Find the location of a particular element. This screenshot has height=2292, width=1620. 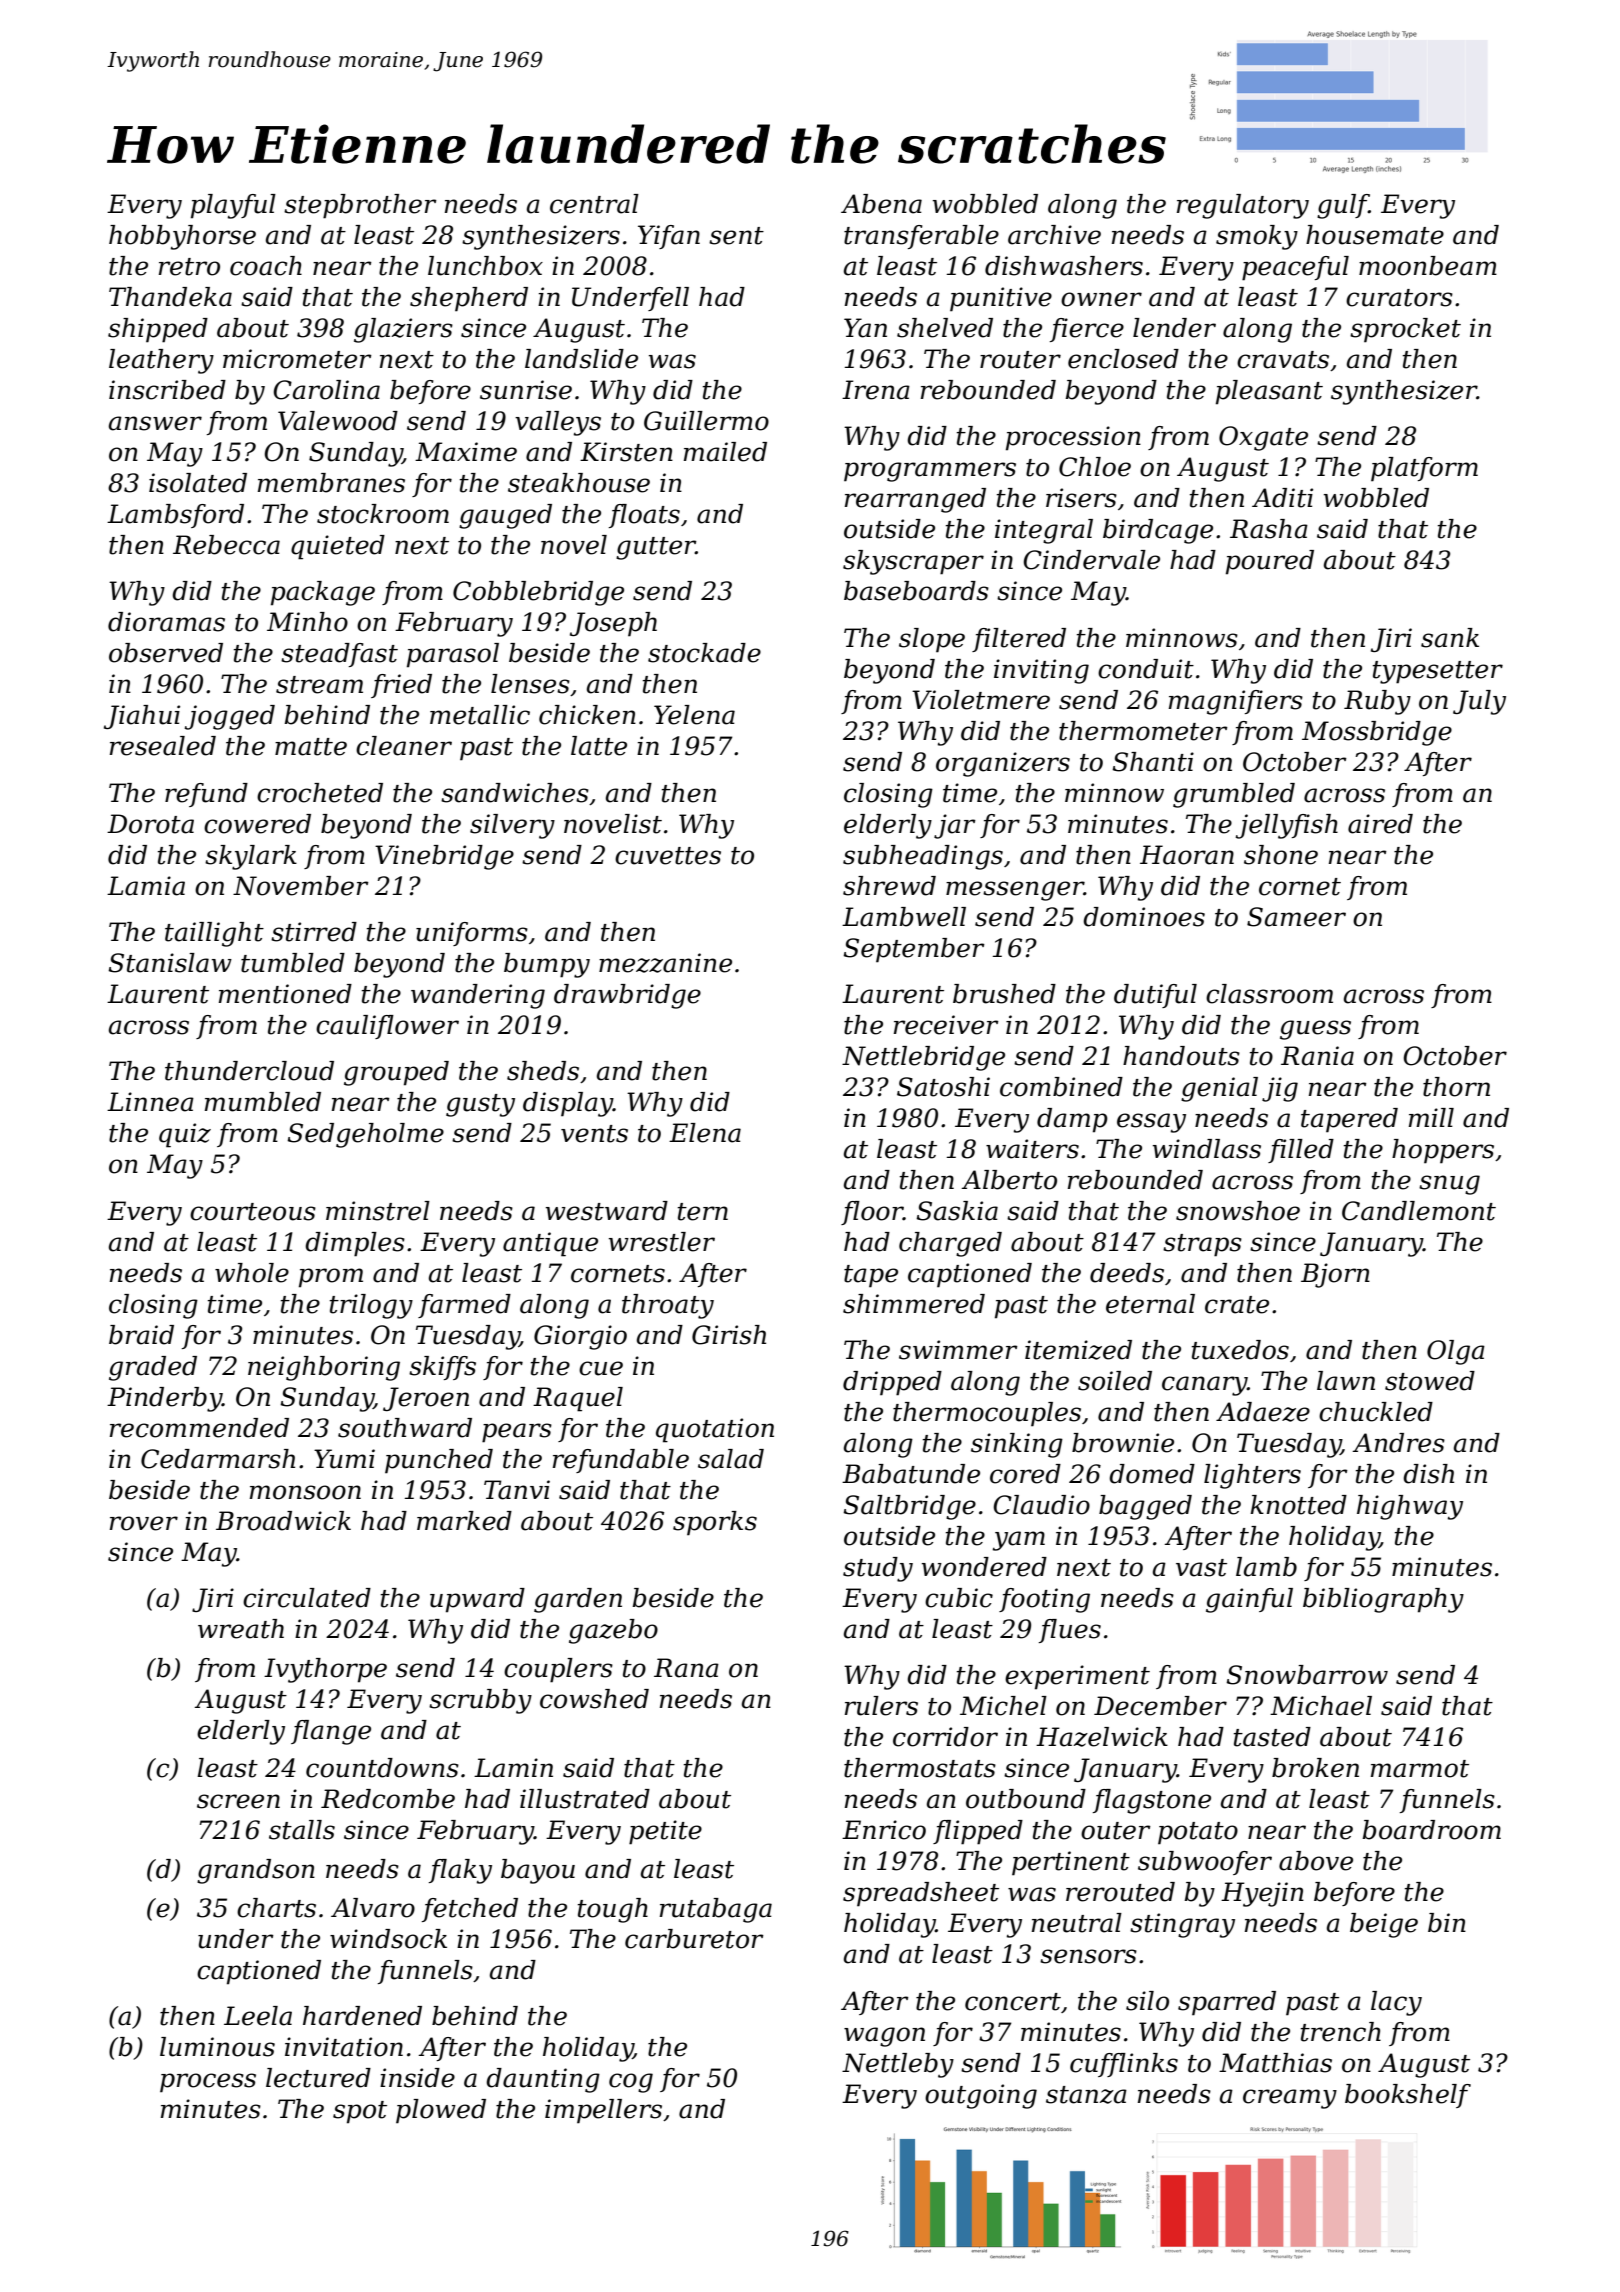

bookshelf is located at coordinates (1408, 2096).
